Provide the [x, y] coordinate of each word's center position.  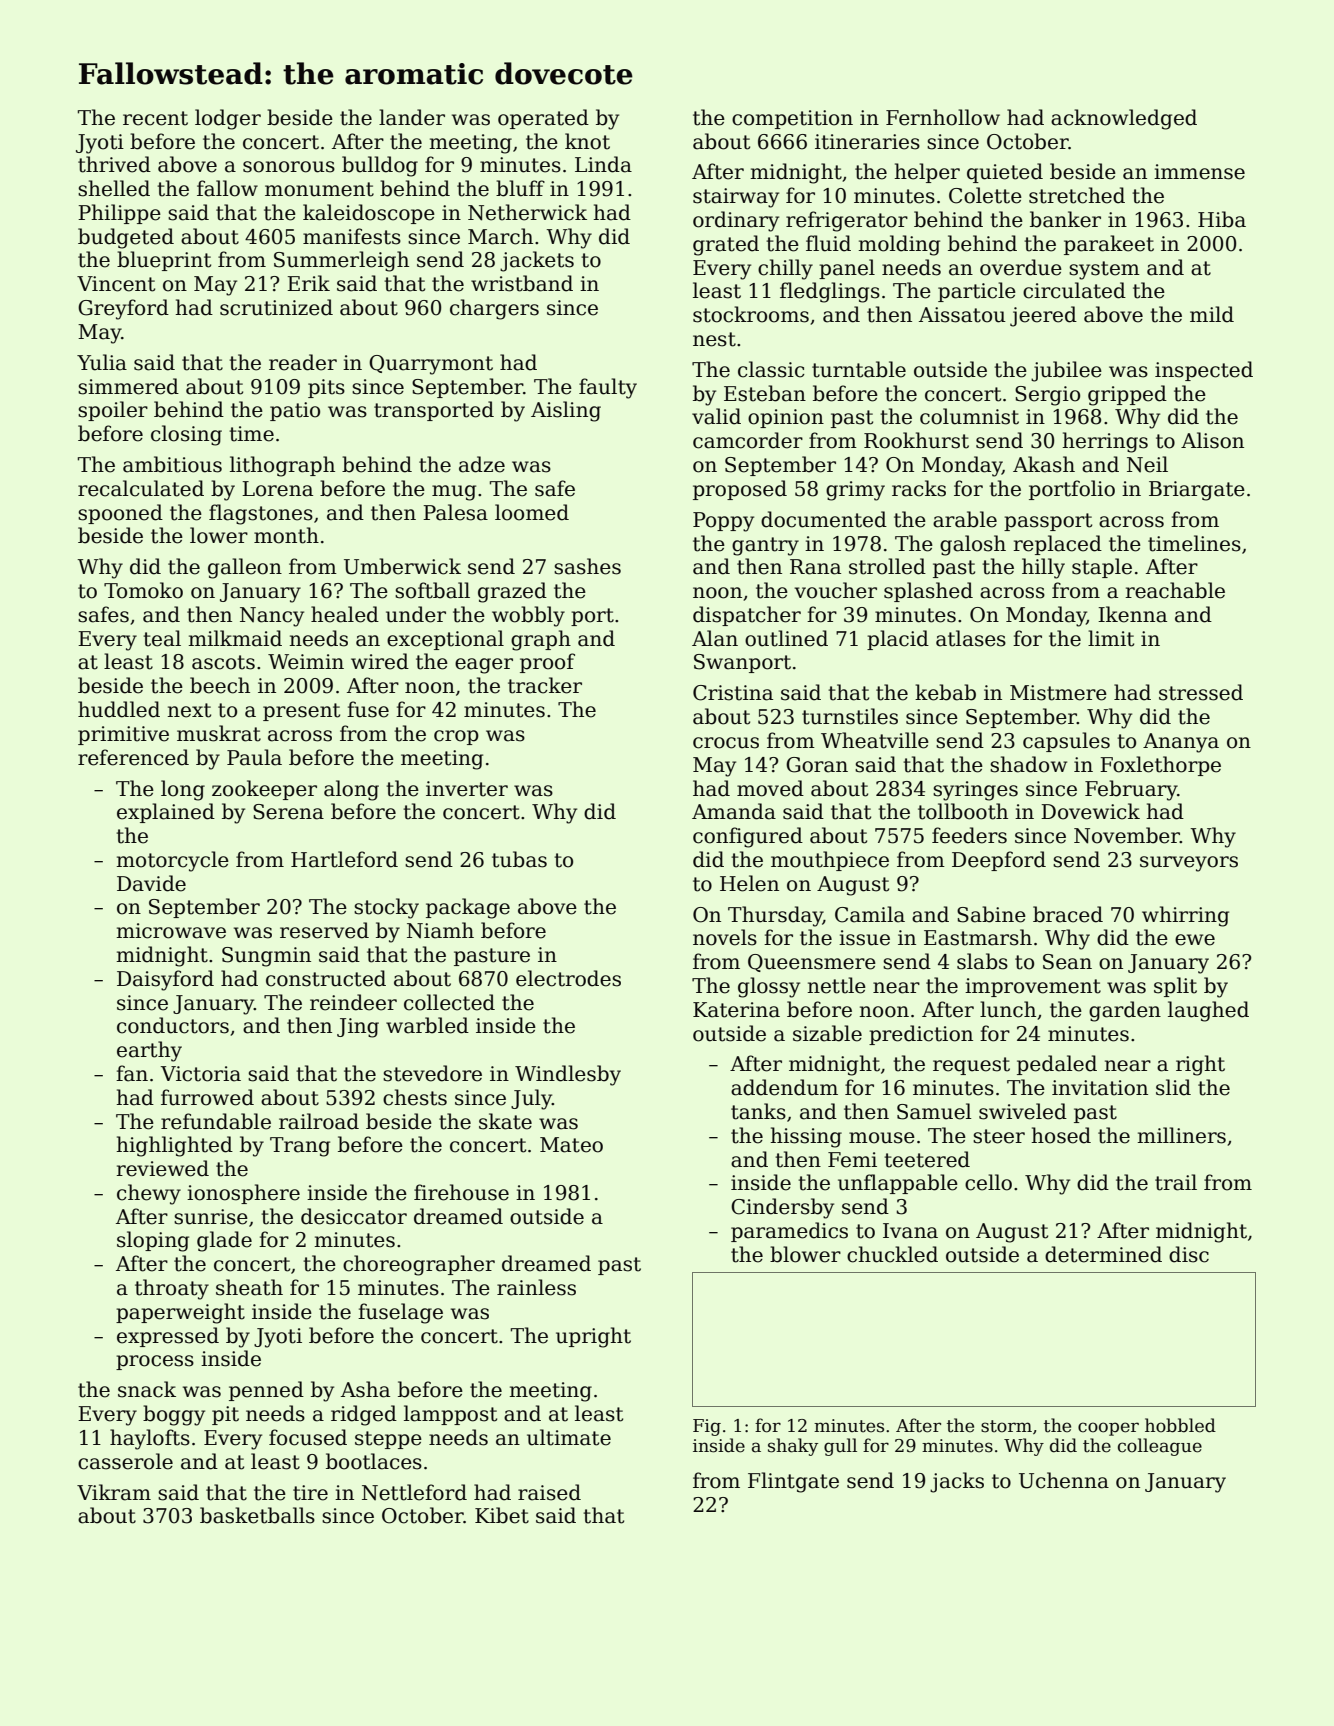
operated [543, 119]
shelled [114, 188]
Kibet [502, 1515]
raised [549, 1492]
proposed [740, 490]
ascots [223, 662]
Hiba [1222, 219]
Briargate [1197, 491]
